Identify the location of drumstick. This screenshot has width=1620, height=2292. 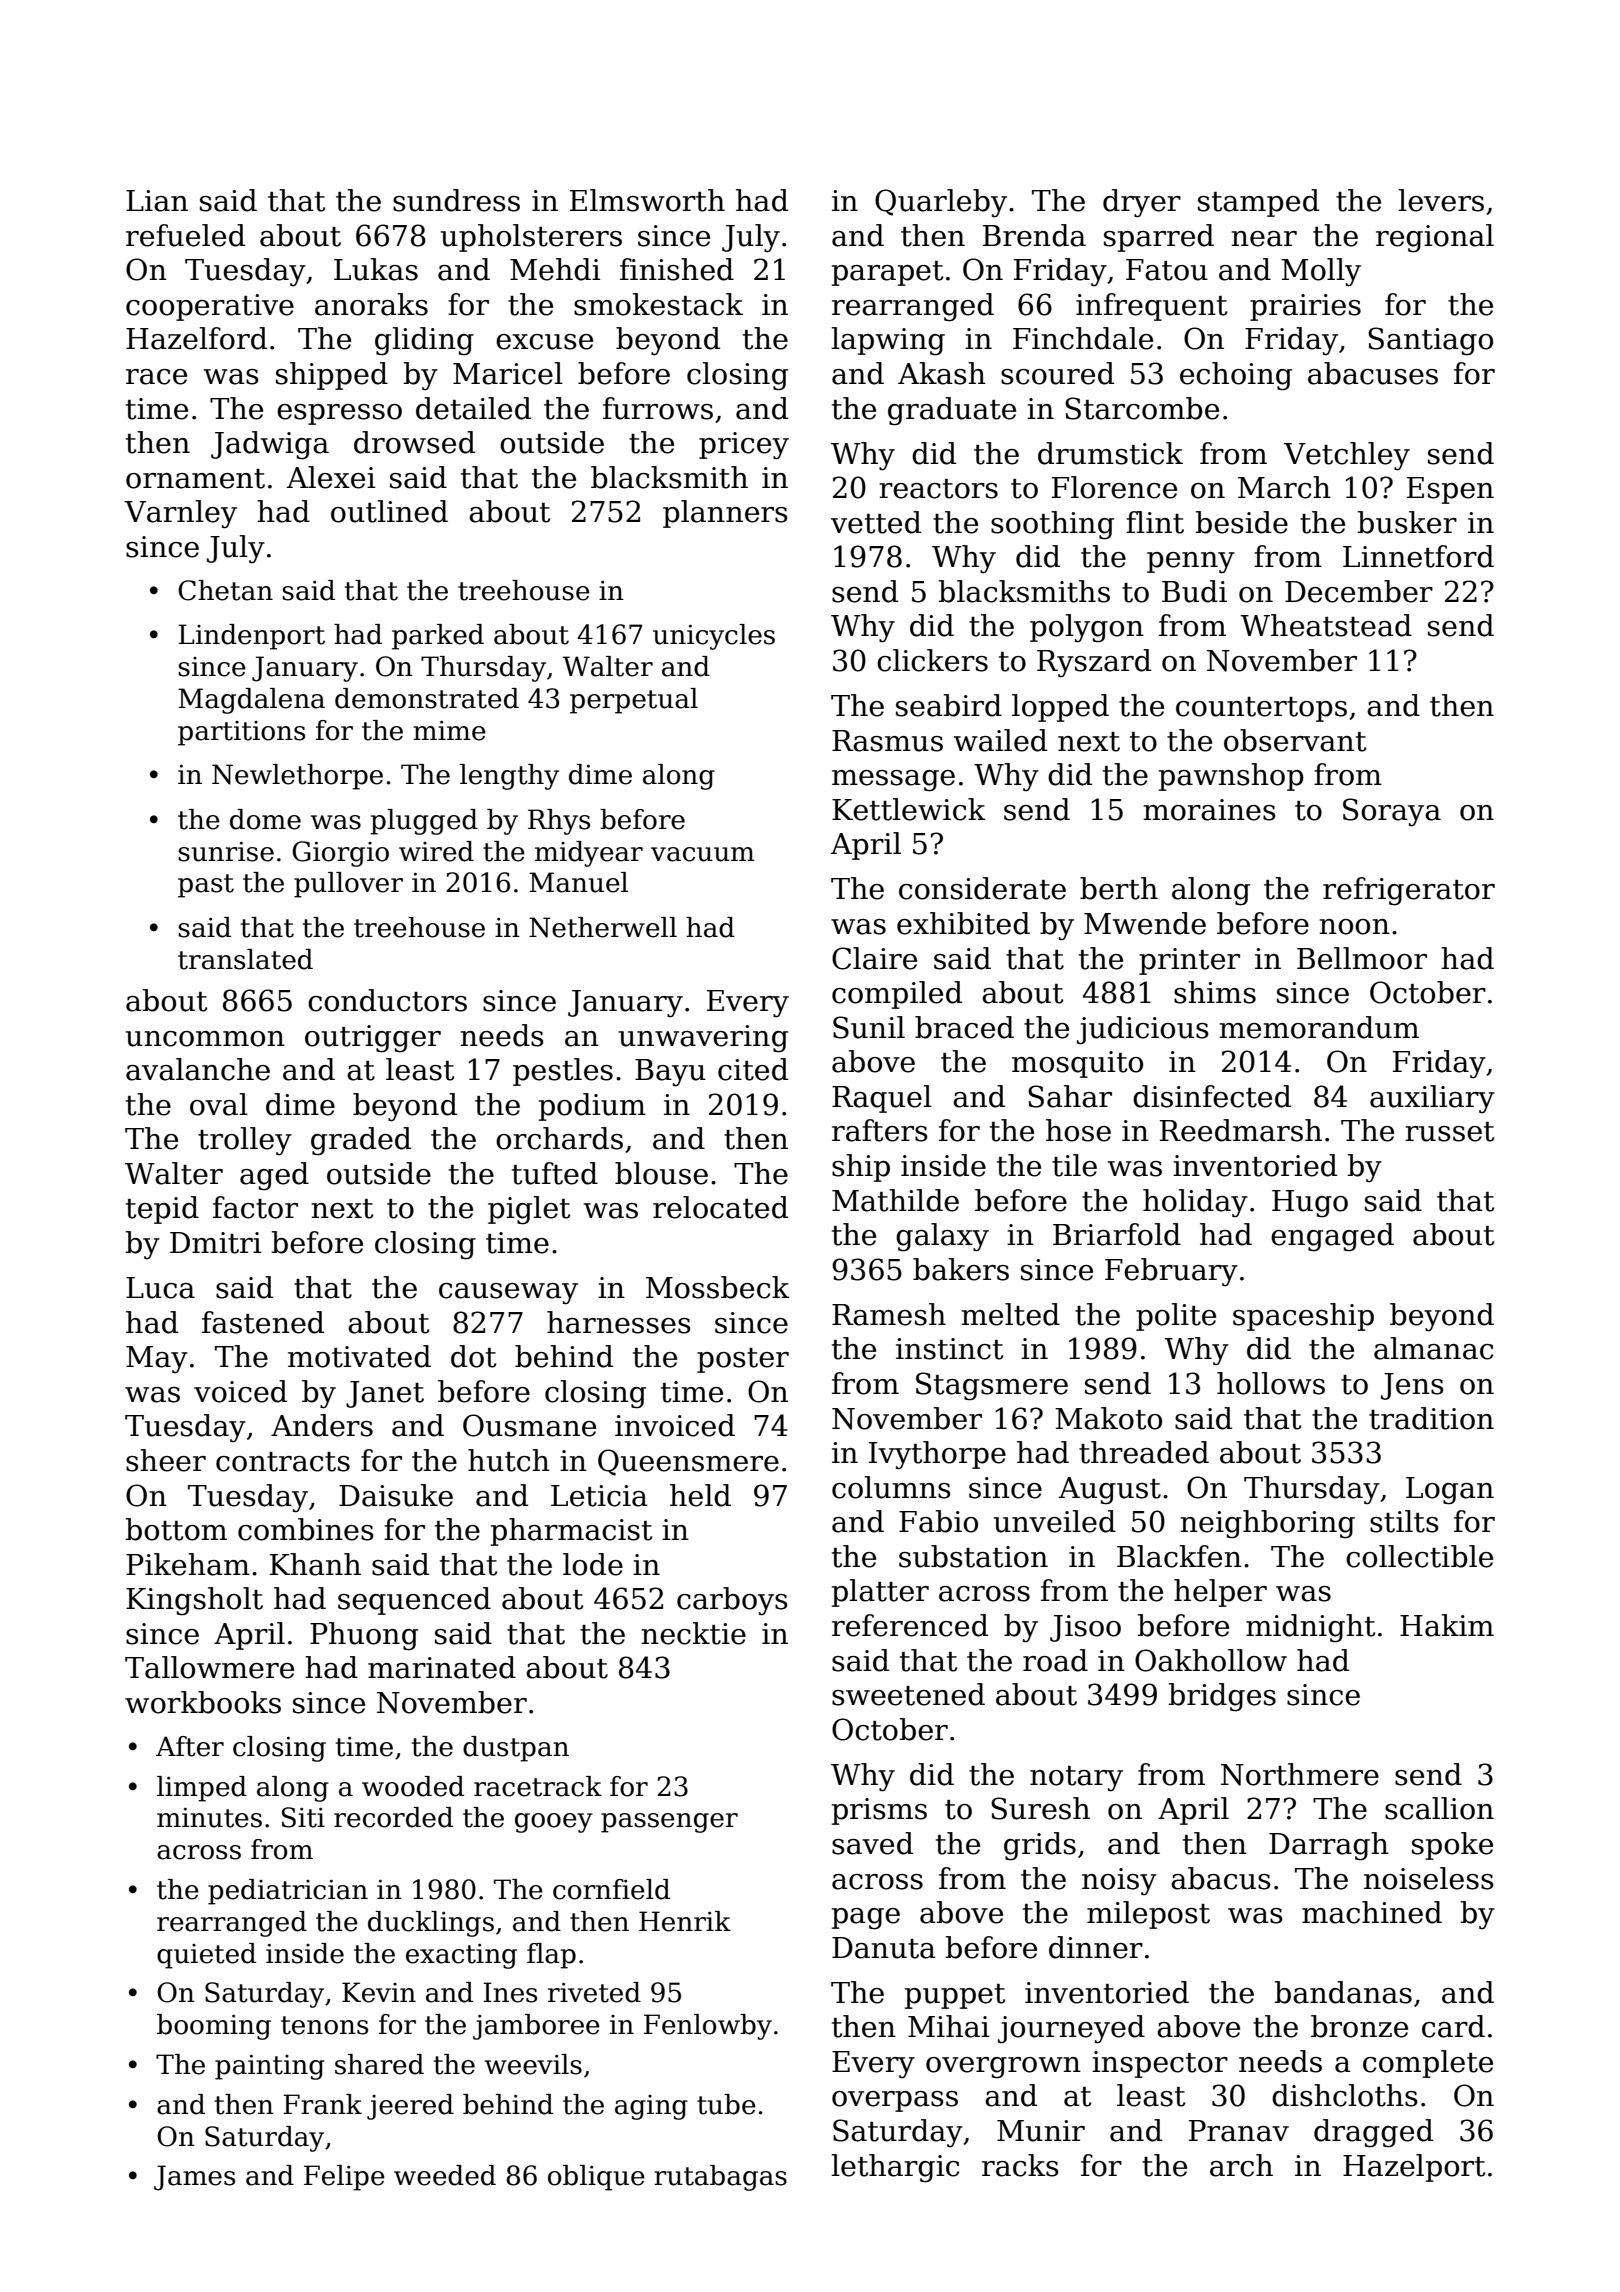
(1110, 453).
